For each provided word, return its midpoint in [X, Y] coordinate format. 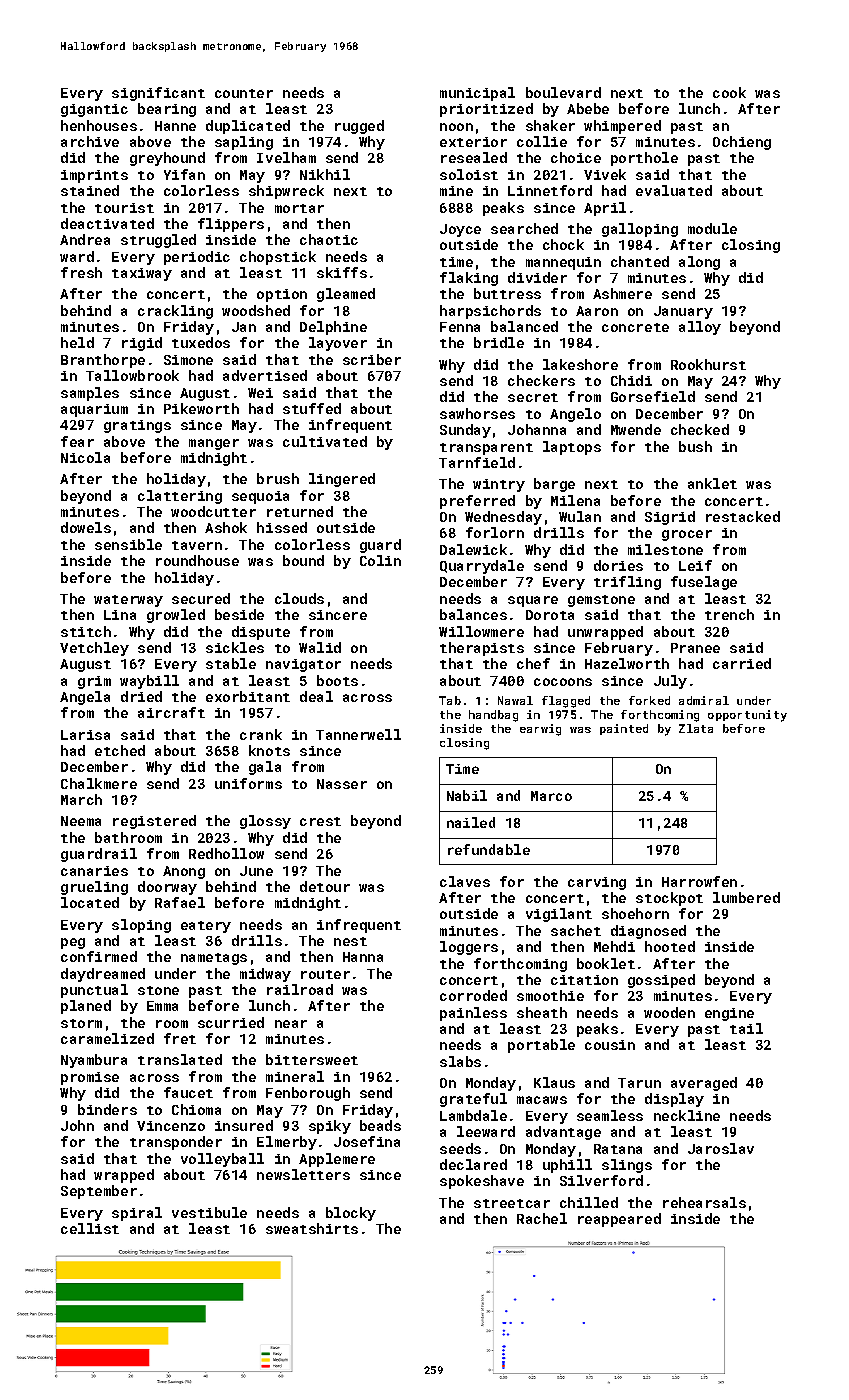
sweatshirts [312, 1228]
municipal [477, 94]
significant [158, 94]
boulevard [563, 92]
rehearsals [704, 1202]
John [77, 1125]
